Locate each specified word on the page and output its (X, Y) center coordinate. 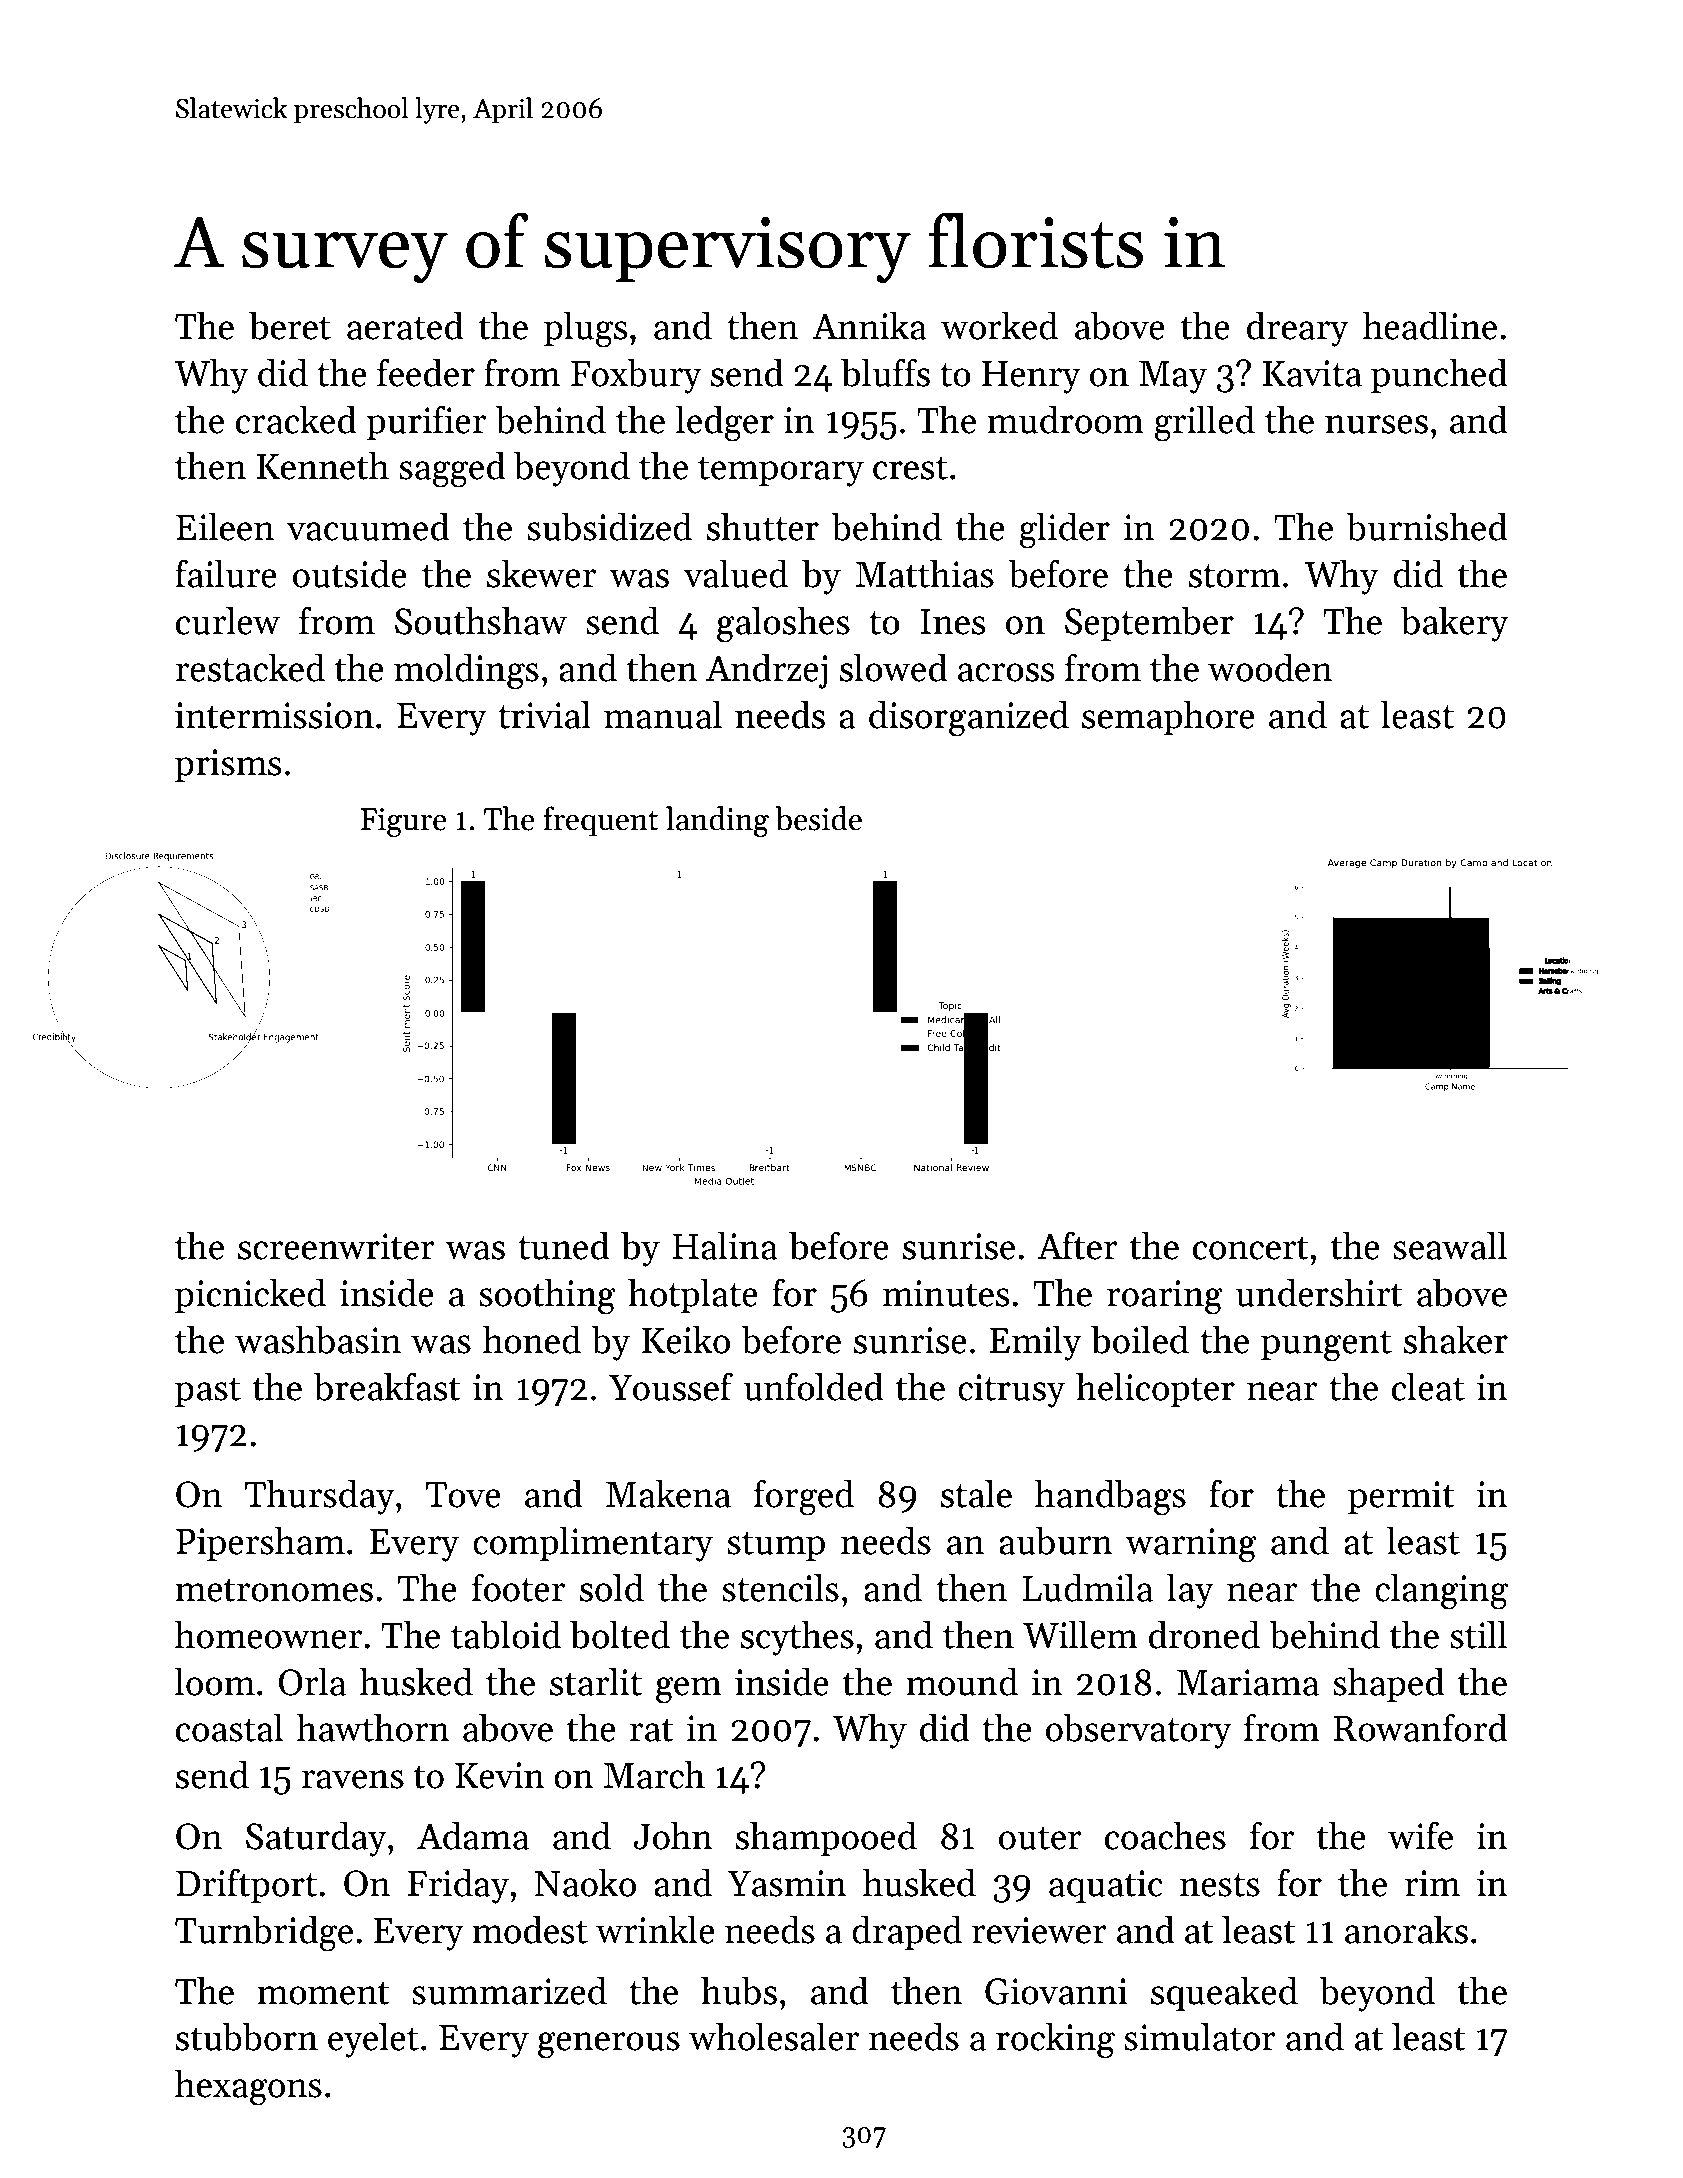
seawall (1450, 1245)
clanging (1441, 1591)
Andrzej (766, 671)
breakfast (387, 1386)
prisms (228, 766)
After (1077, 1245)
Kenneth (322, 465)
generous (609, 2045)
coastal (229, 1727)
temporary (781, 471)
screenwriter (336, 1246)
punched (1439, 376)
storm (1235, 576)
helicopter (1155, 1390)
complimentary (593, 1544)
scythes (797, 1638)
